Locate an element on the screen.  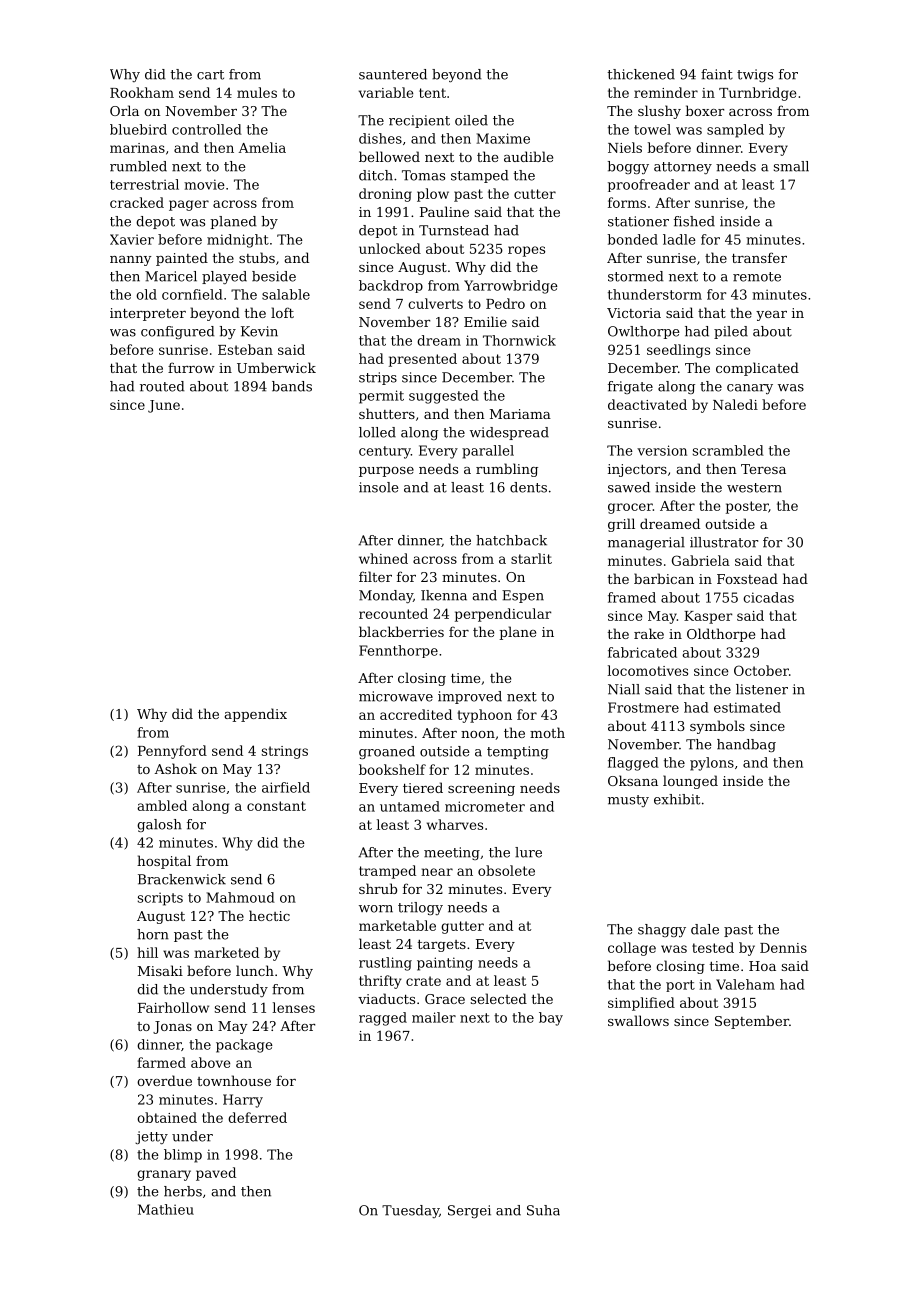
hectic is located at coordinates (269, 915).
